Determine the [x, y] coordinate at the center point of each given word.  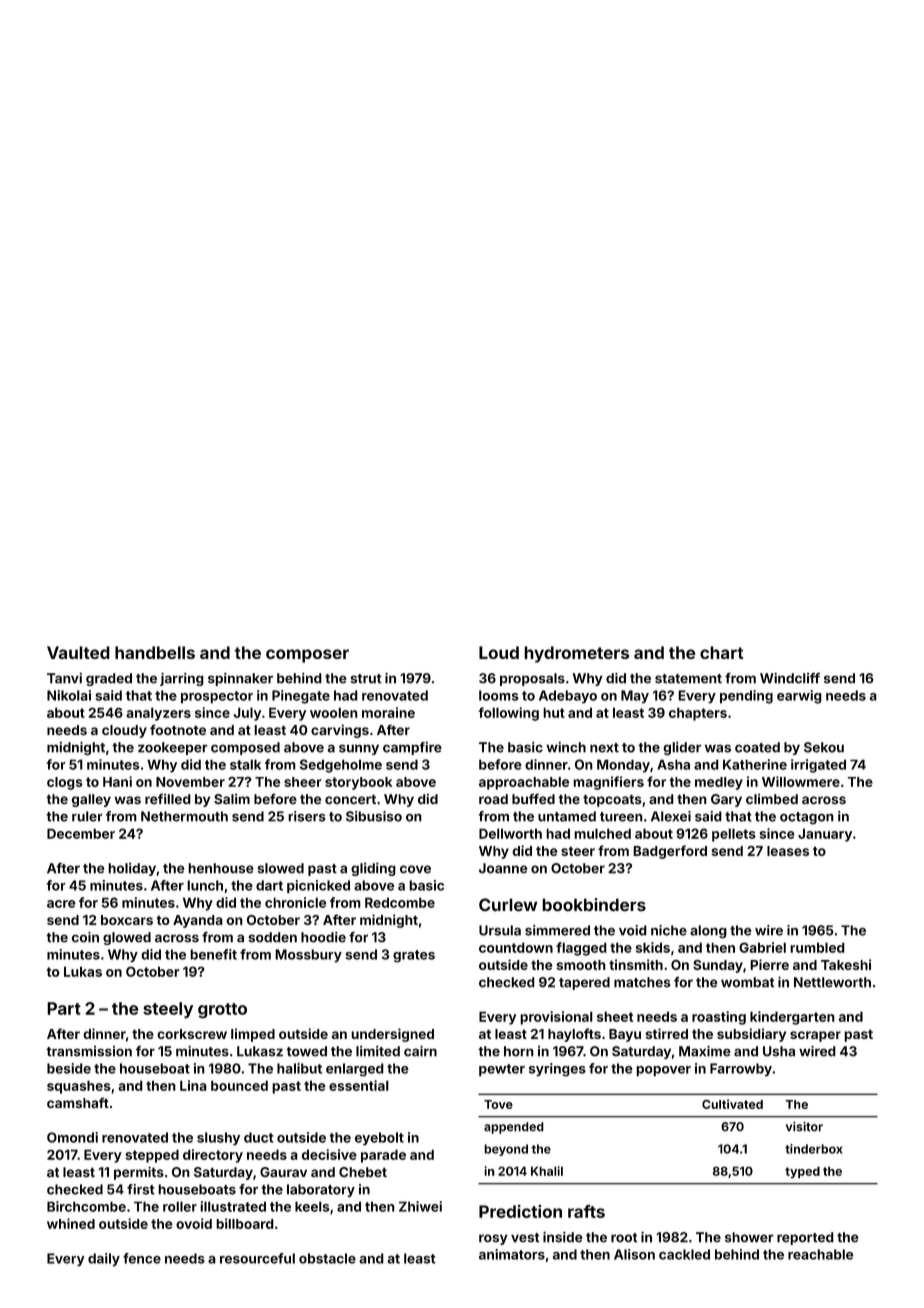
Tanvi [64, 678]
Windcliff [790, 678]
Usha [779, 1051]
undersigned [392, 1035]
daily [104, 1259]
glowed [127, 938]
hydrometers [576, 654]
